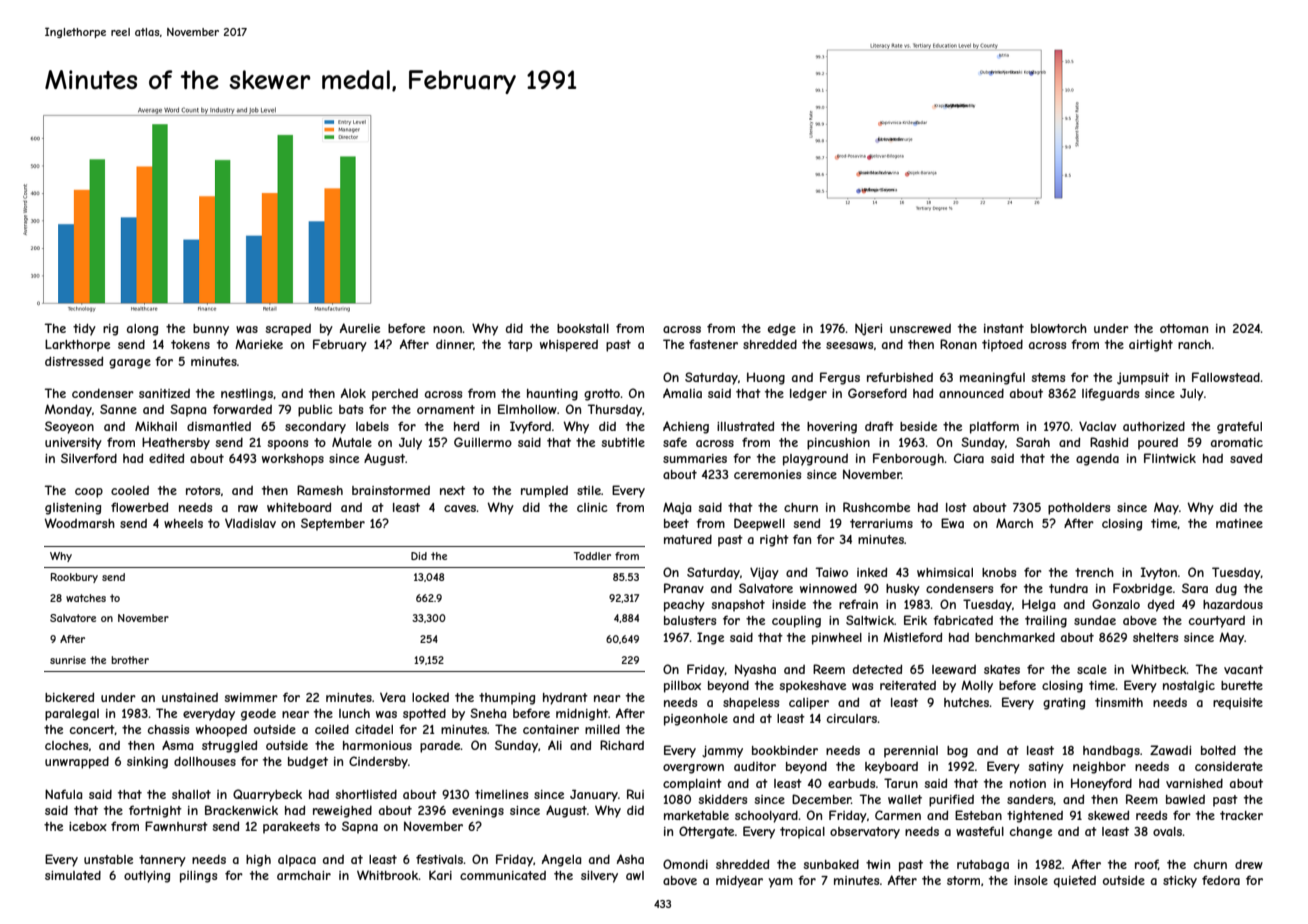  I want to click on agenda, so click(1097, 459).
